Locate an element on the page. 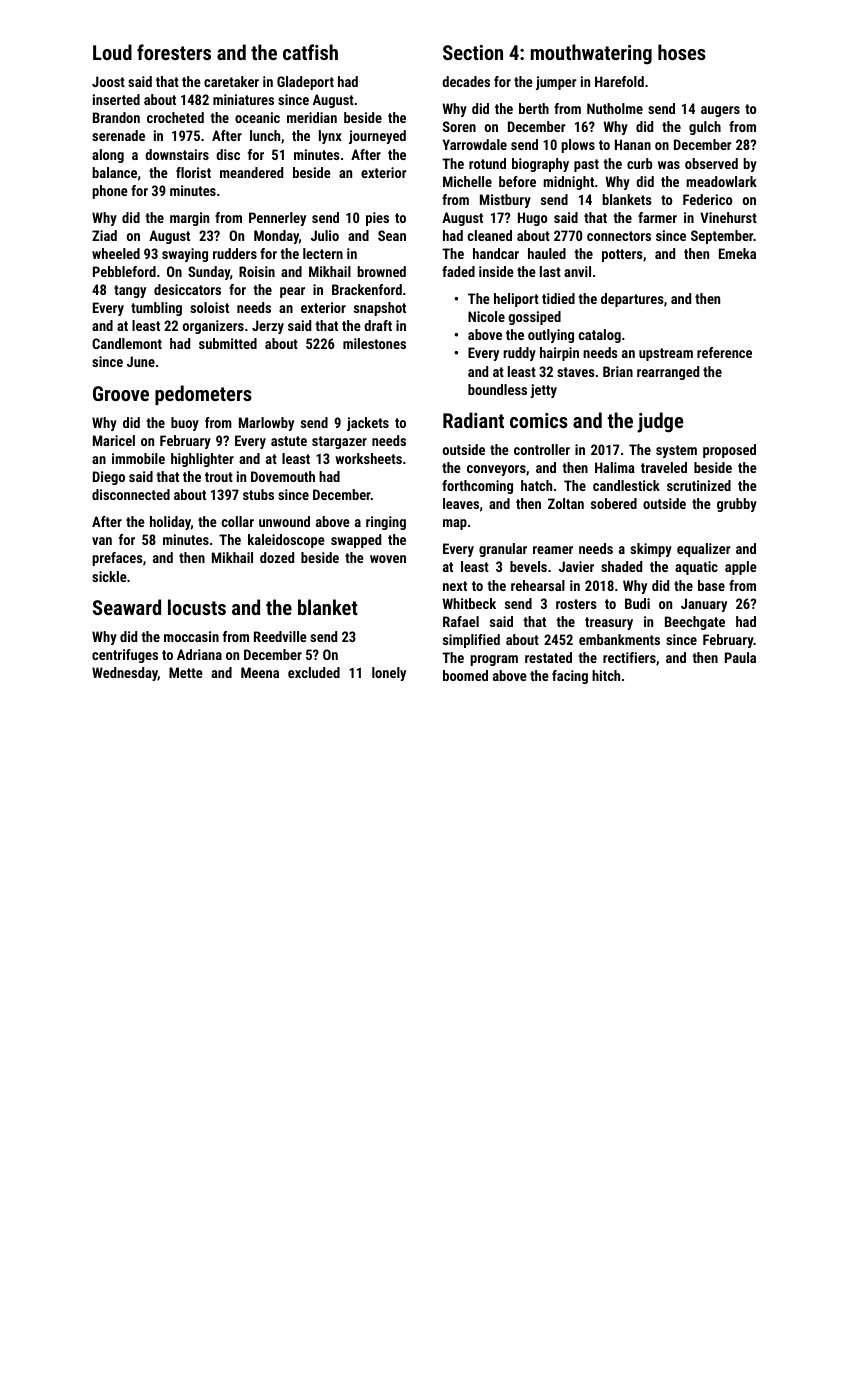 This document has height=1400, width=849. lonely is located at coordinates (389, 674).
